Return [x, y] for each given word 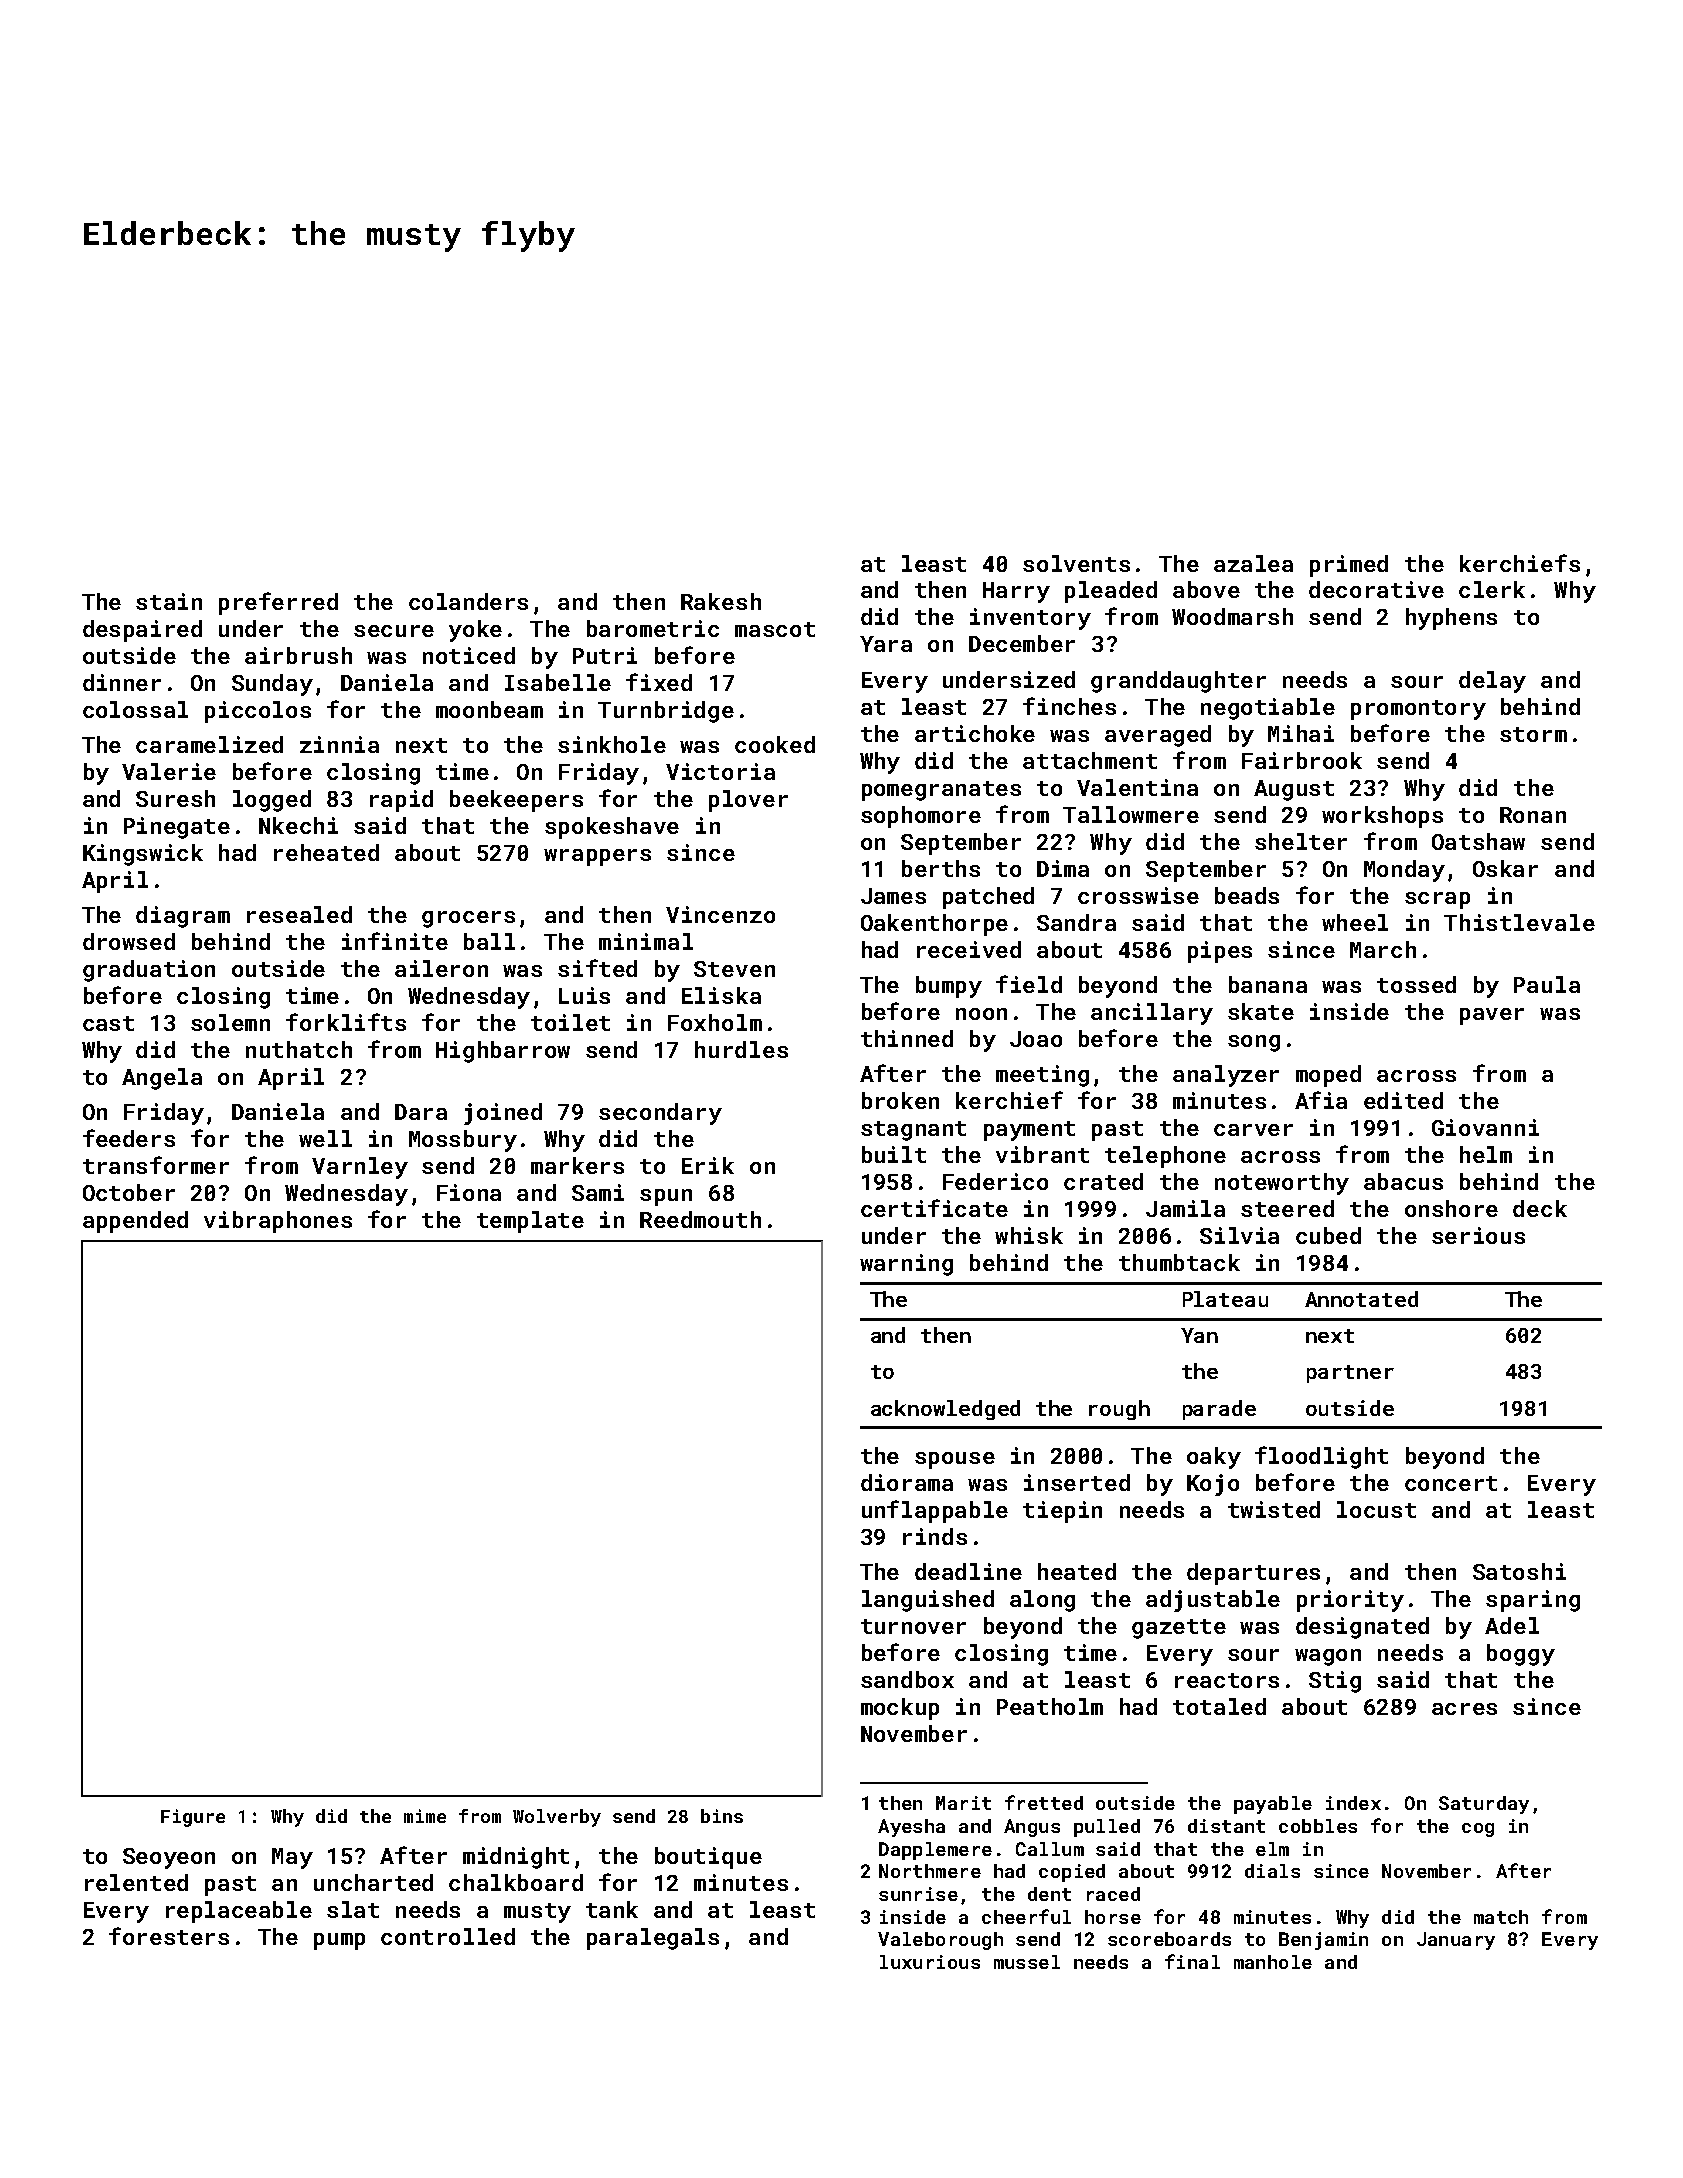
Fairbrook [1302, 760]
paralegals [653, 1939]
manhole [1273, 1962]
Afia [1321, 1100]
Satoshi [1519, 1571]
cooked [775, 744]
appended [135, 1222]
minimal [646, 941]
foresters [169, 1936]
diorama [907, 1482]
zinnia [339, 744]
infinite [395, 941]
